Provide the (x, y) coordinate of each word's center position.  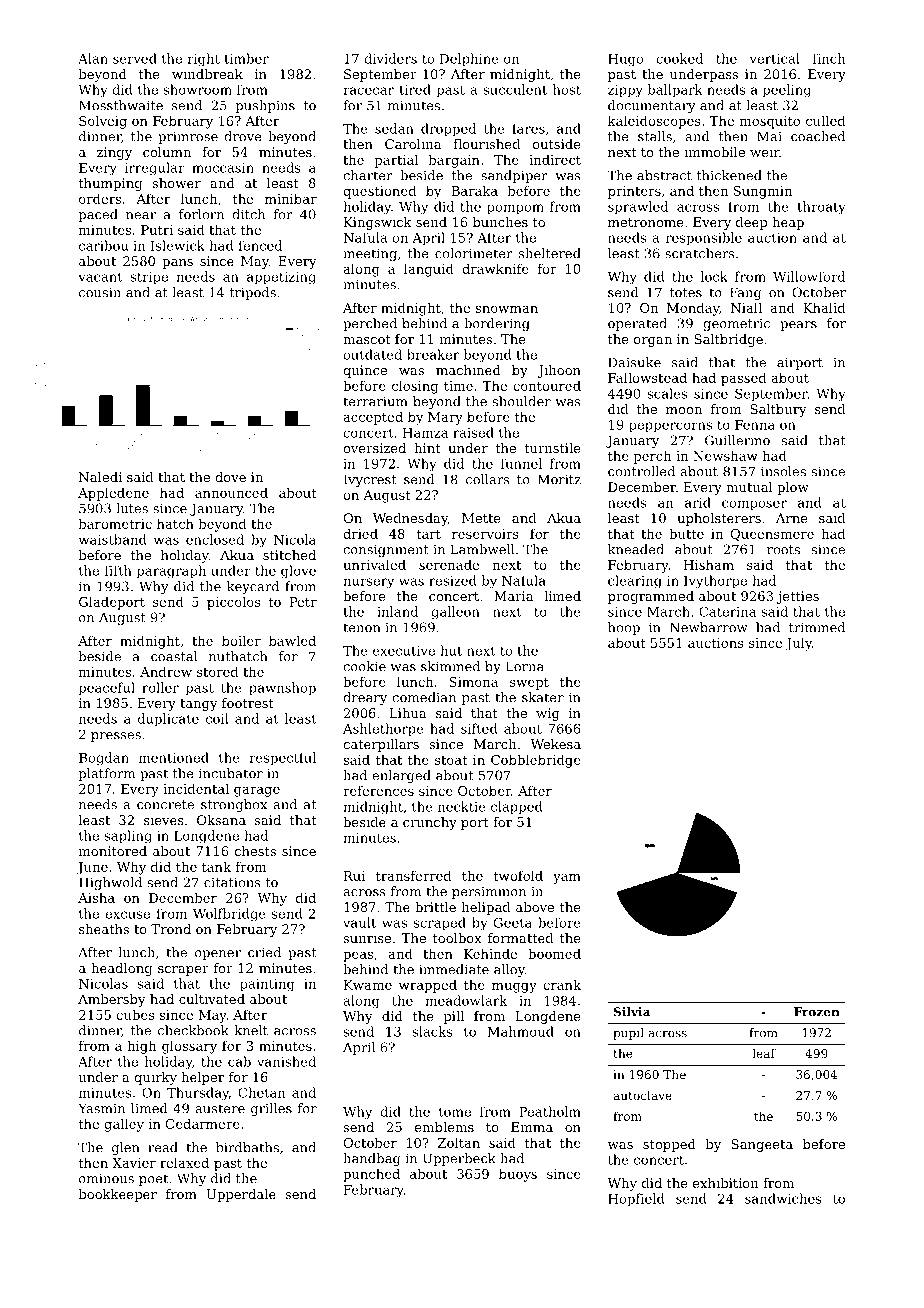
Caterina (727, 612)
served (135, 58)
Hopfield (636, 1200)
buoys (518, 1175)
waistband (113, 539)
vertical (775, 58)
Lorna (525, 666)
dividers (390, 58)
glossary (189, 1047)
